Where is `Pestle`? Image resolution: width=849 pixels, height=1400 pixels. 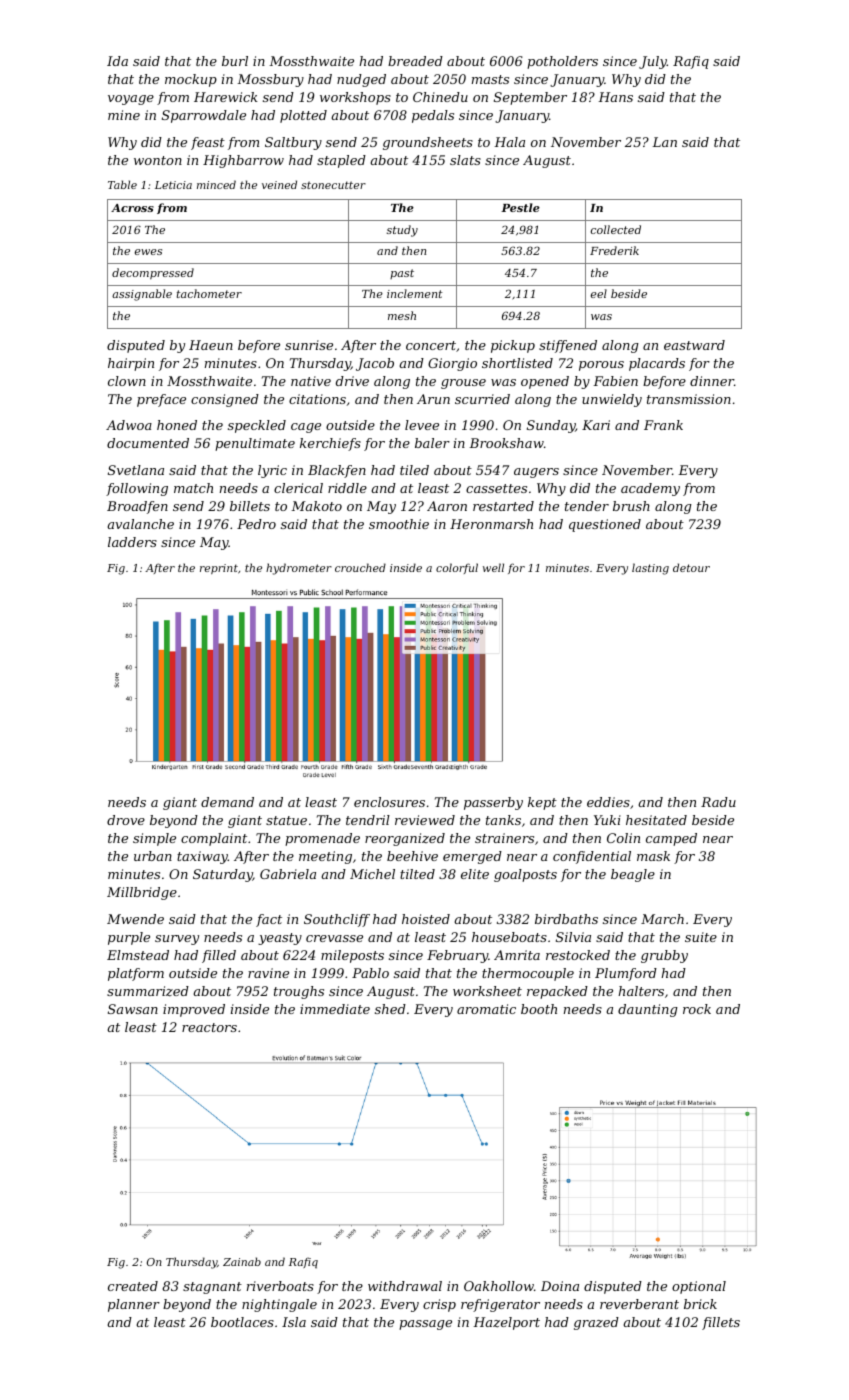
Pestle is located at coordinates (520, 207).
